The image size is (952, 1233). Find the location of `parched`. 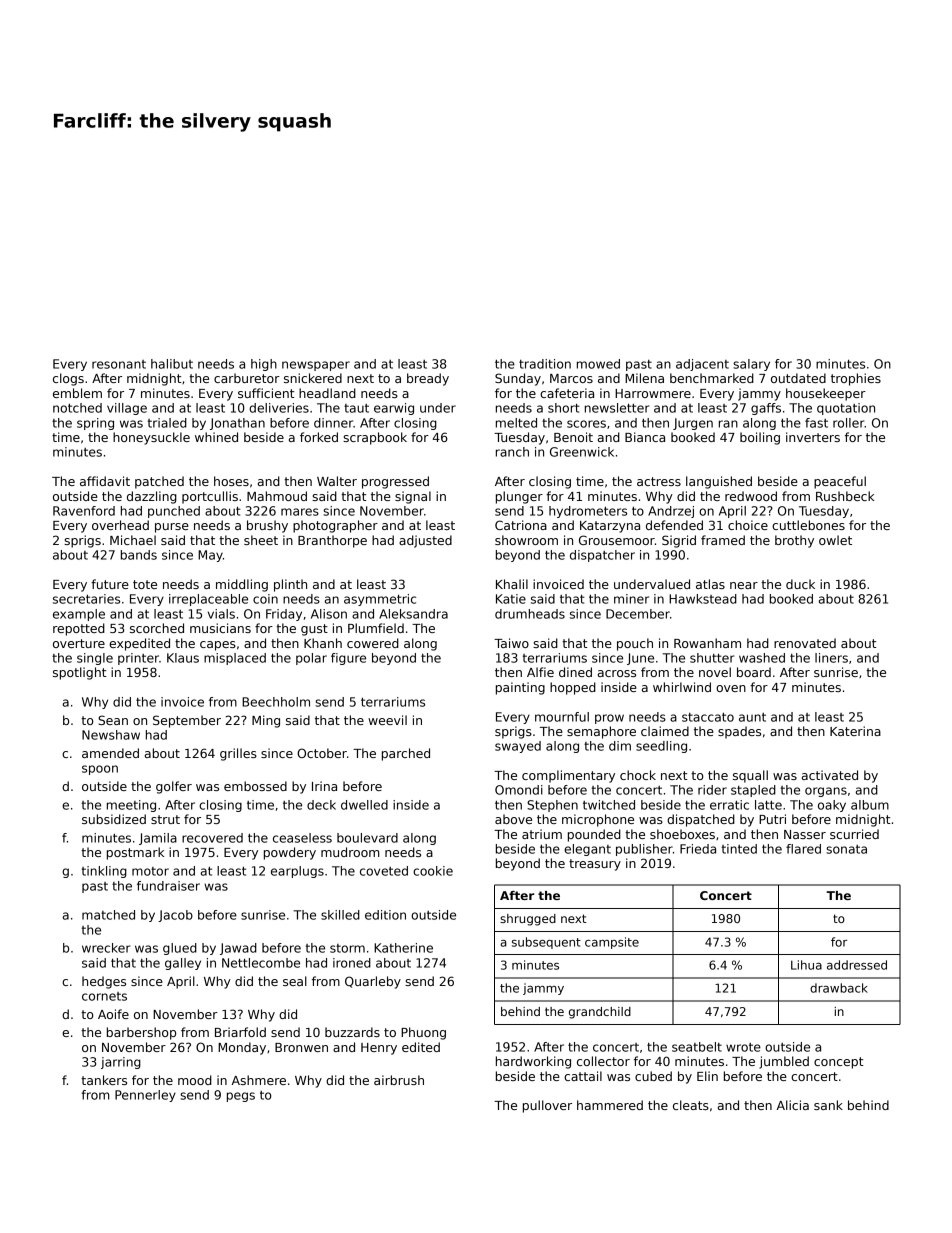

parched is located at coordinates (406, 754).
